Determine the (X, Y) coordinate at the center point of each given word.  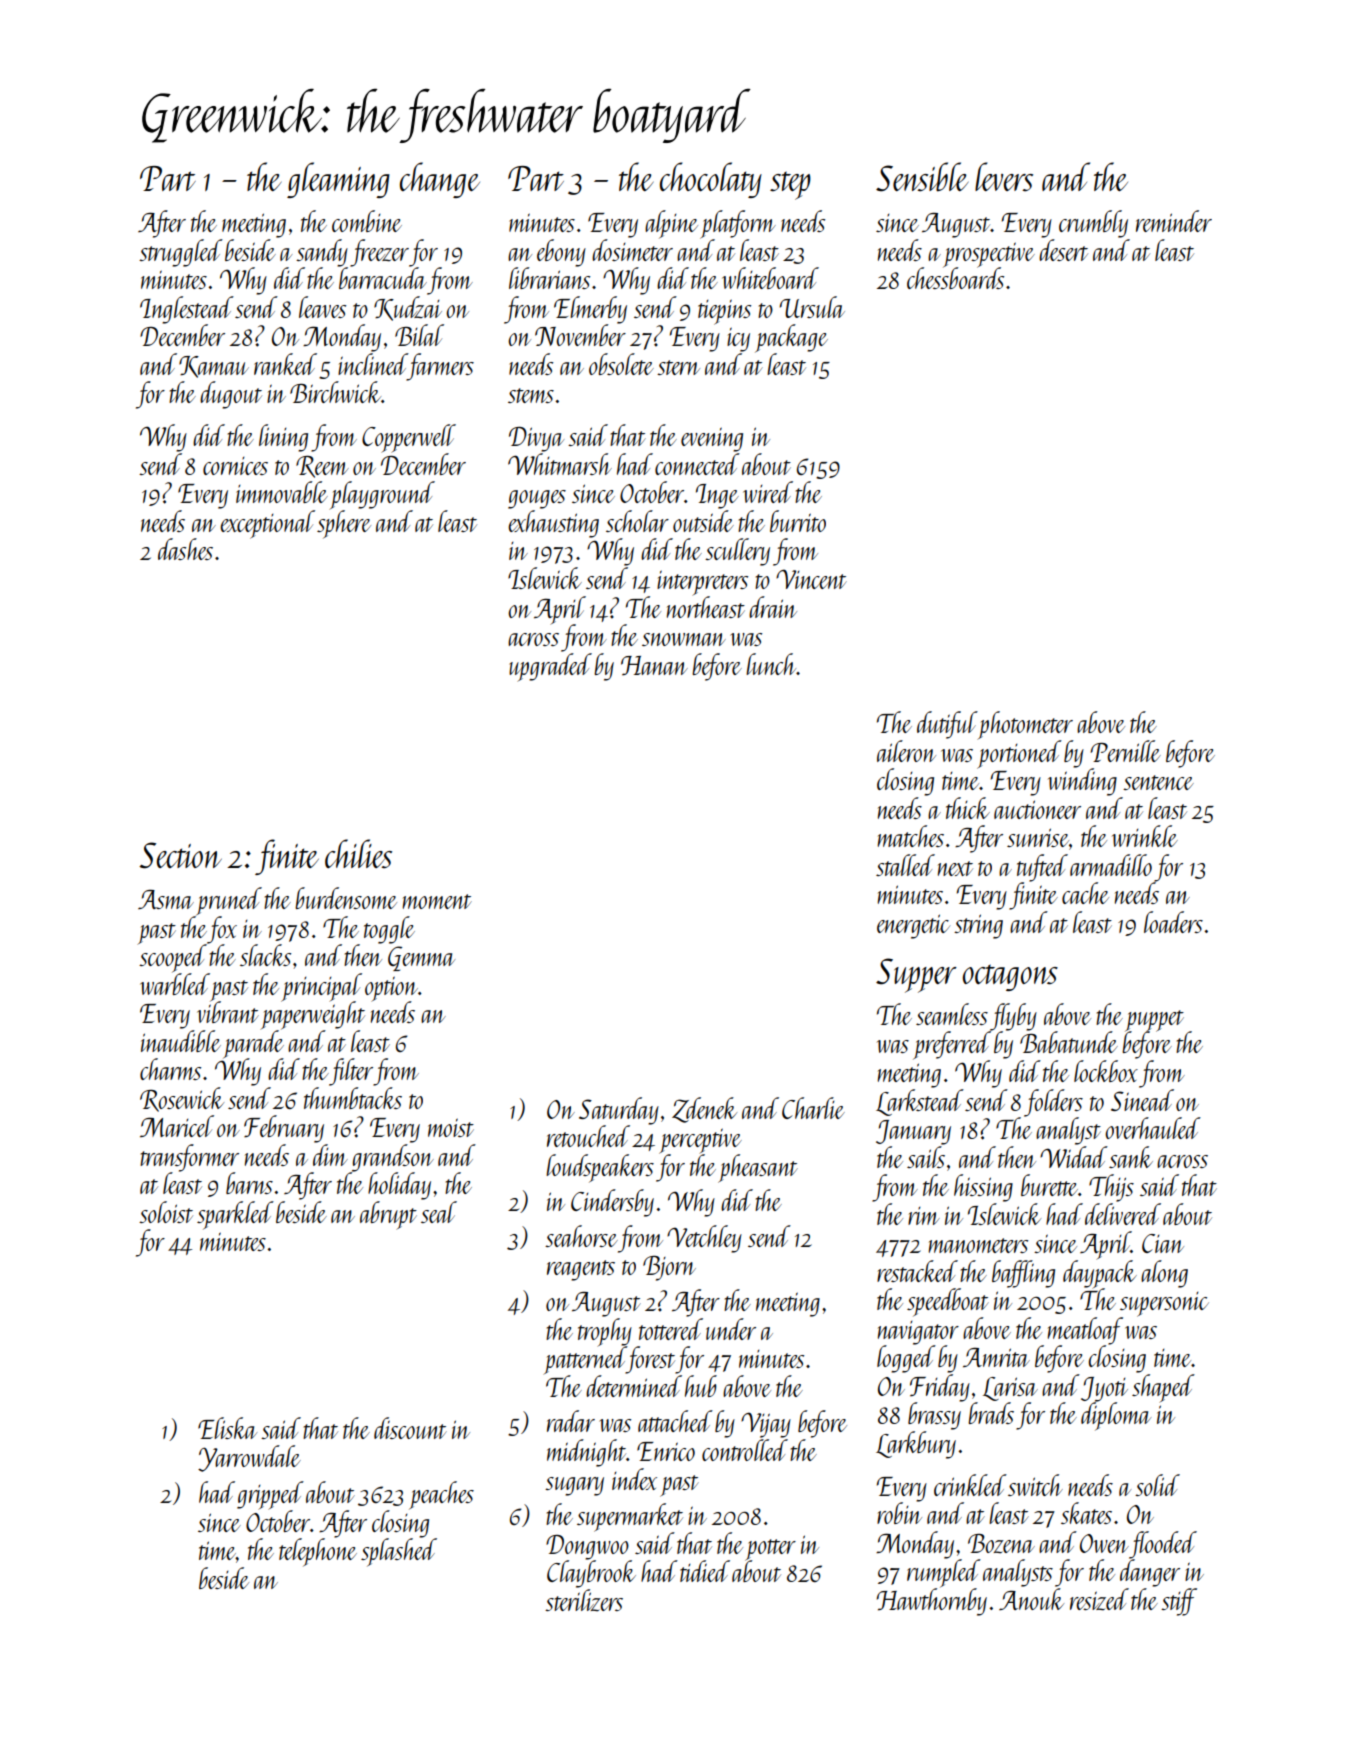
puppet (1154, 1021)
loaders (1173, 922)
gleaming (338, 180)
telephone (318, 1552)
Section (180, 855)
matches (910, 836)
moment (437, 901)
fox (222, 930)
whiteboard (770, 278)
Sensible (922, 177)
